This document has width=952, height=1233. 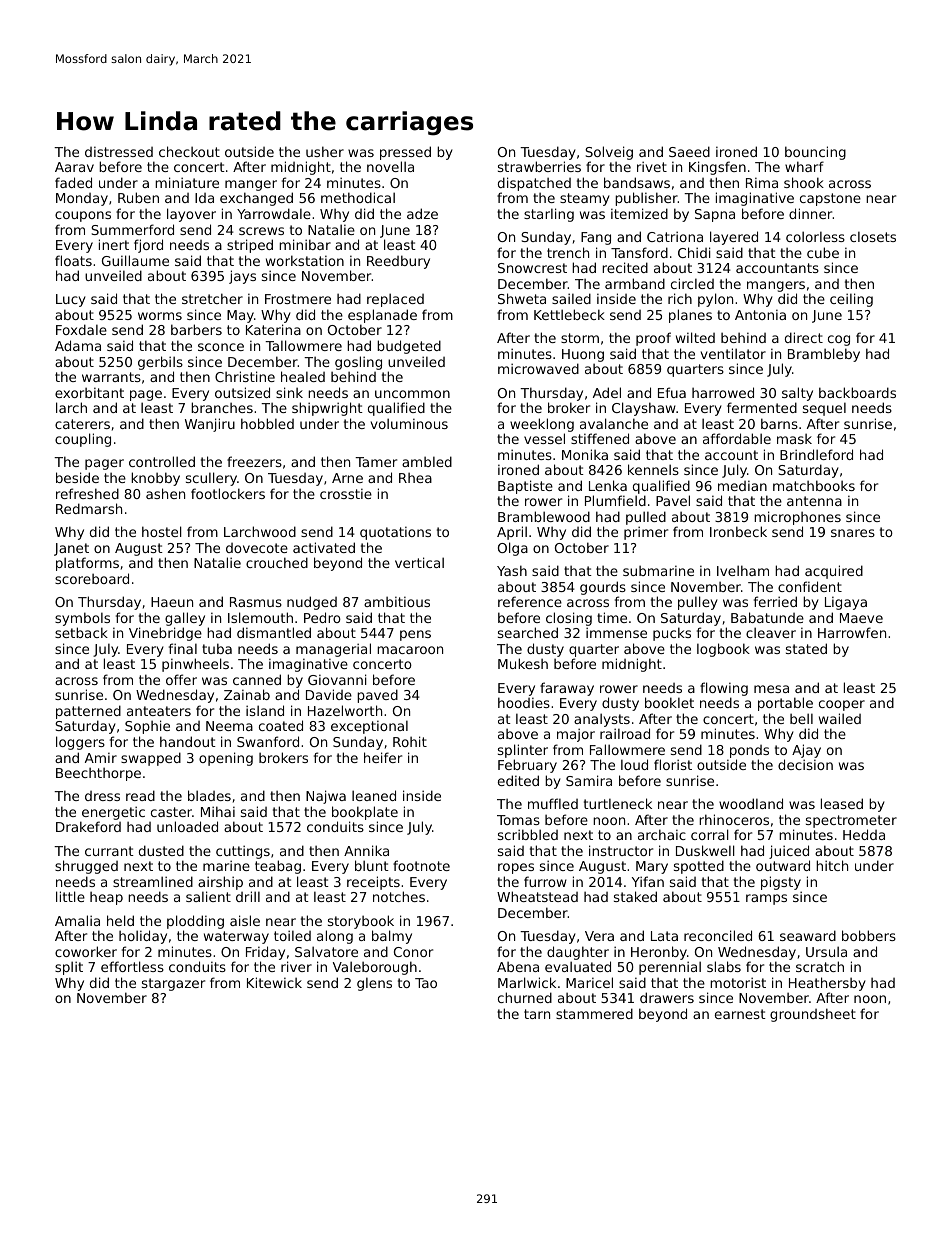 I want to click on Pavel, so click(x=673, y=500).
